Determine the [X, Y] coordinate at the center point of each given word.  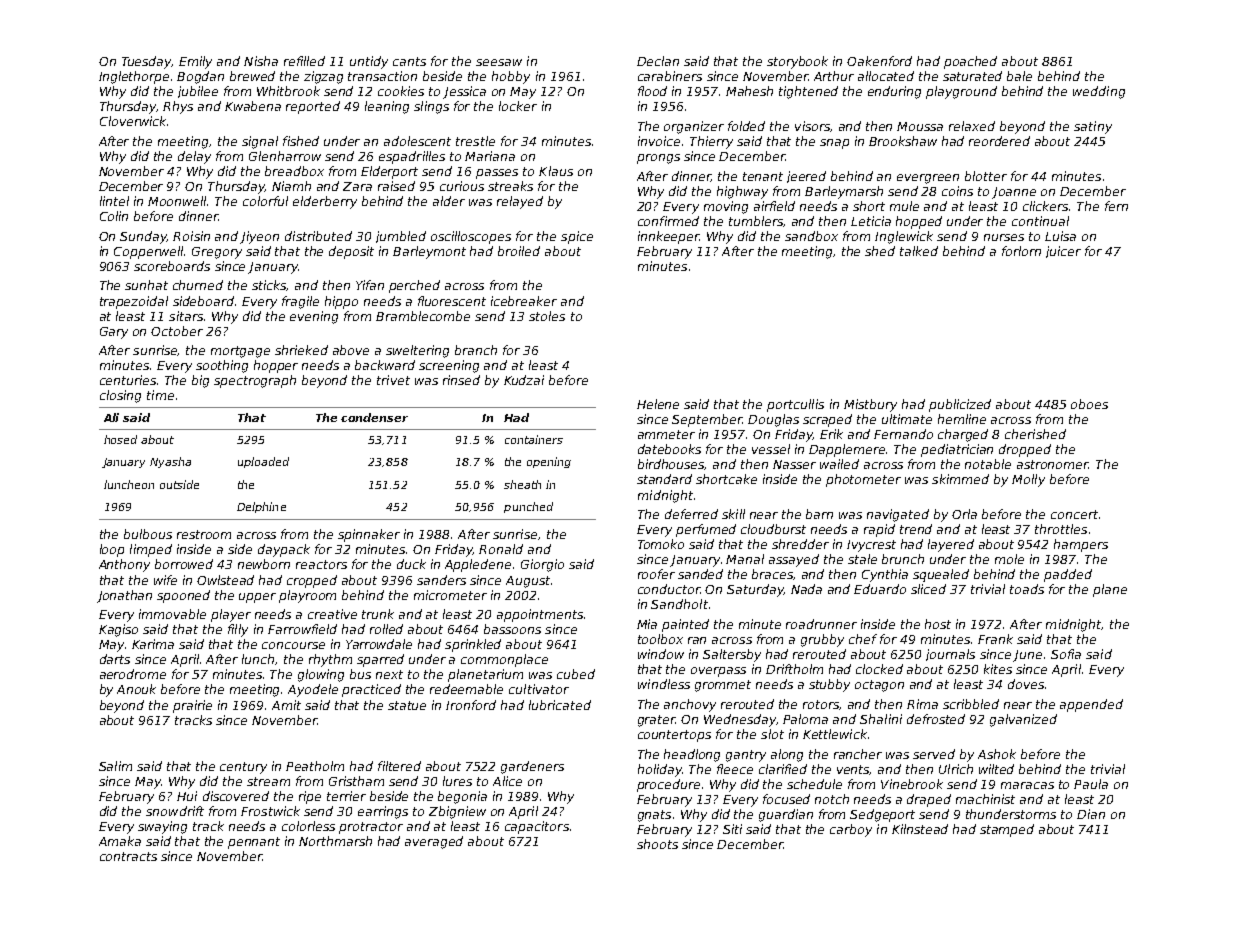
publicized [960, 405]
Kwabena [253, 106]
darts [115, 659]
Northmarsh [335, 841]
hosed [120, 439]
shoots [657, 844]
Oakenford [879, 61]
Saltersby [732, 655]
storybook [797, 62]
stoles [547, 316]
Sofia [1066, 654]
